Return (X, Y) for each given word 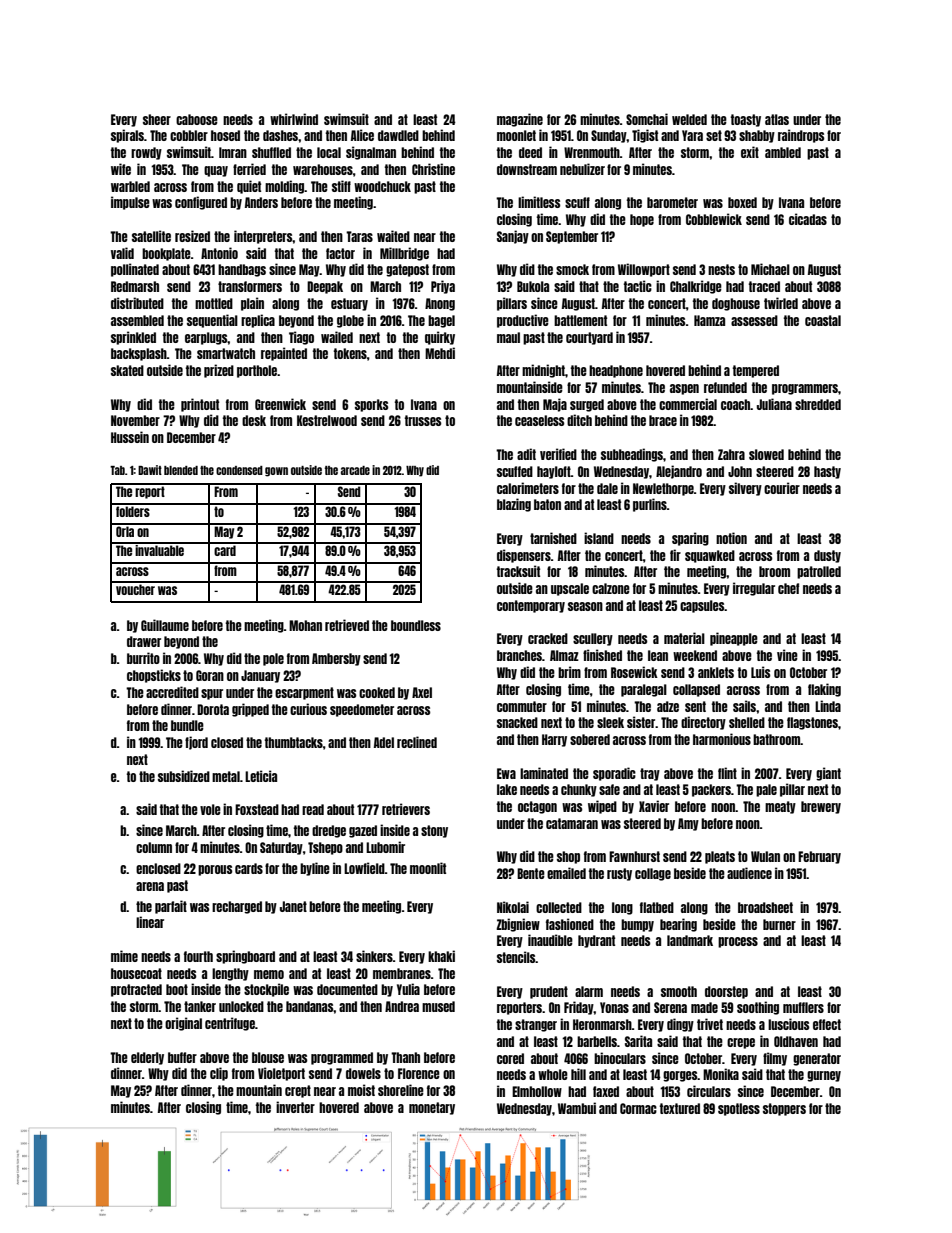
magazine (520, 120)
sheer (157, 119)
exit (750, 152)
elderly (147, 1058)
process (738, 942)
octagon (537, 807)
